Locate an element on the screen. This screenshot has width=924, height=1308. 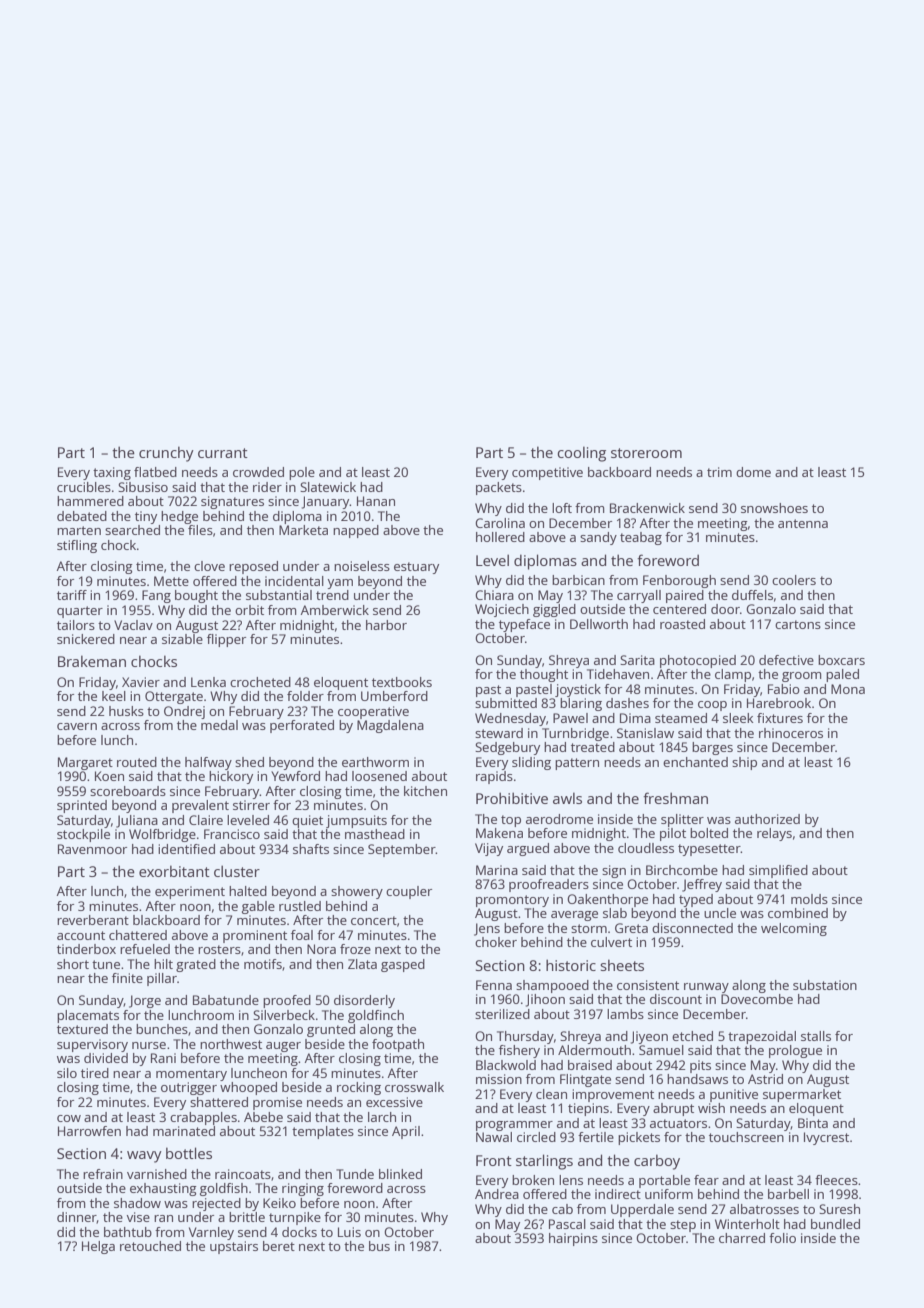
sprinted is located at coordinates (82, 806).
